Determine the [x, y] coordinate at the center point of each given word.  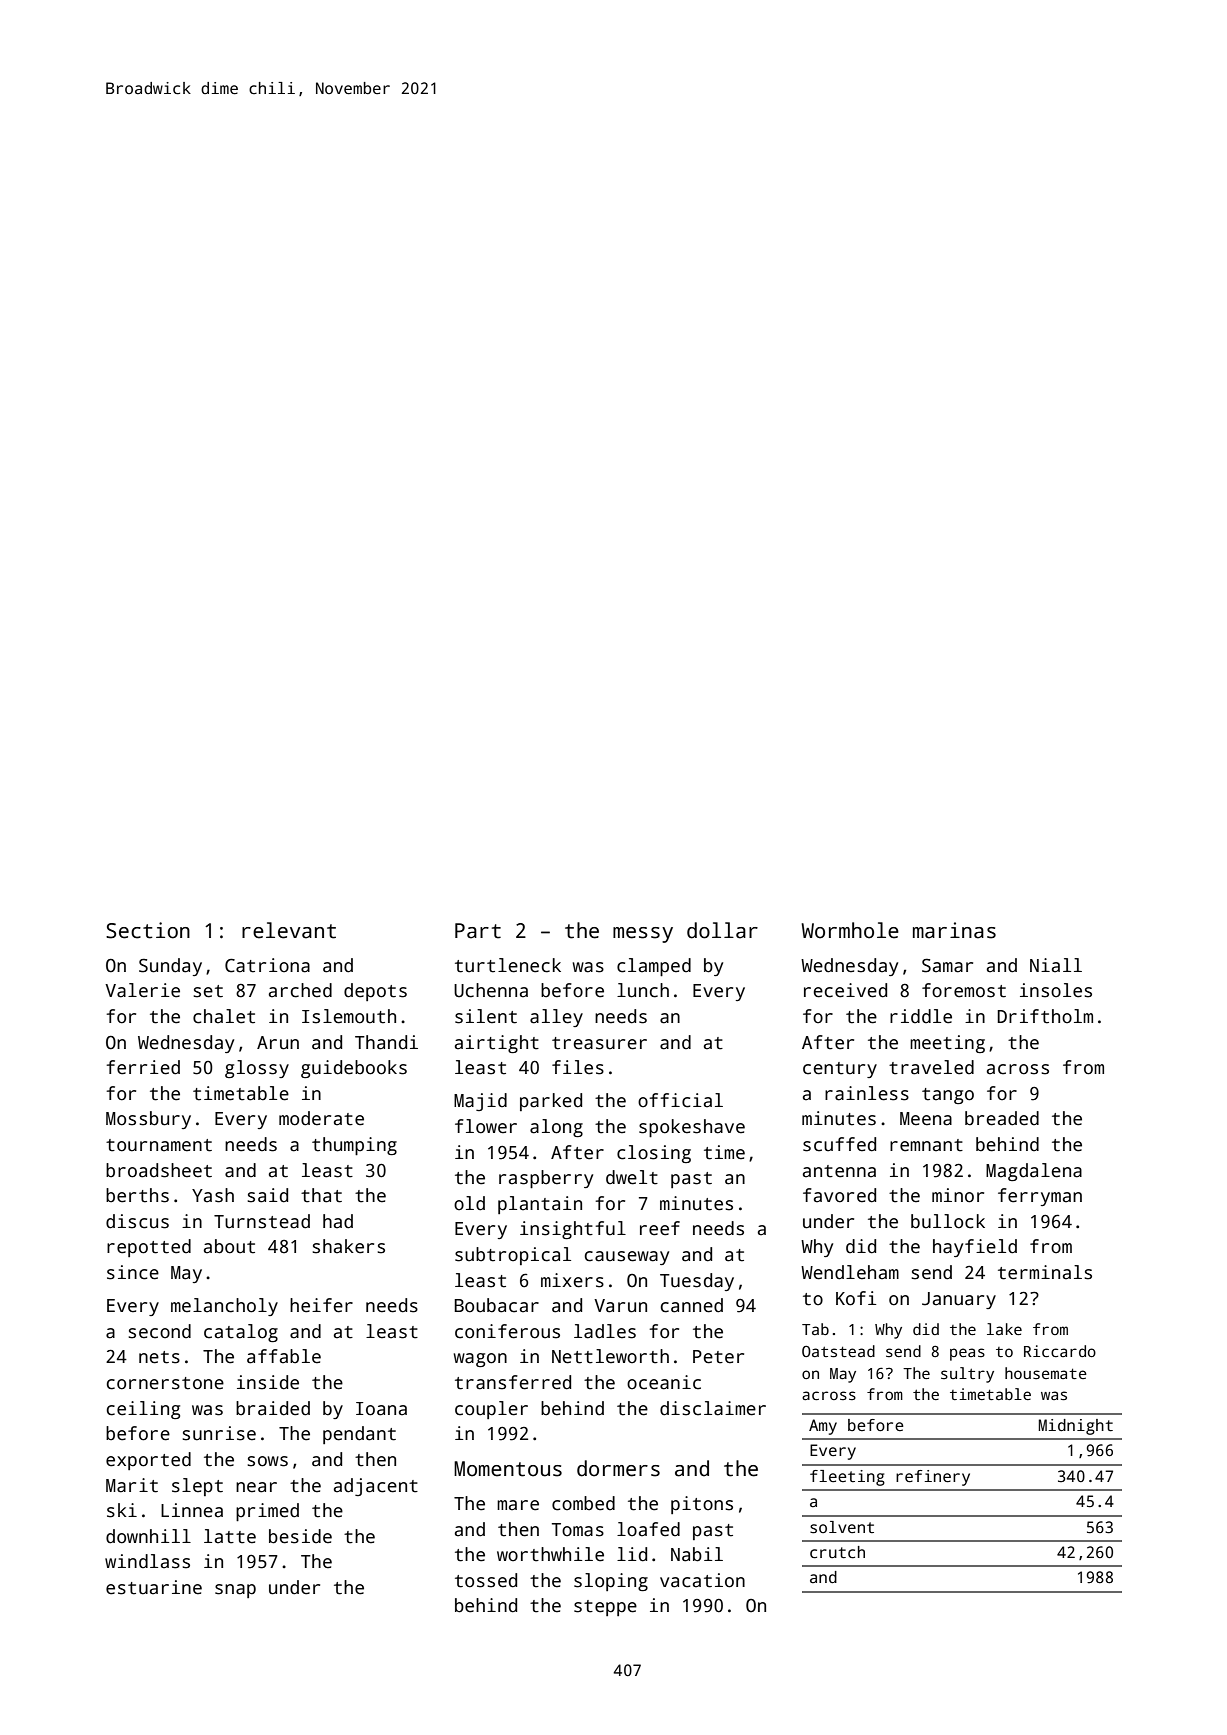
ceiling [143, 1410]
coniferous [507, 1331]
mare [518, 1505]
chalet [224, 1016]
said [268, 1195]
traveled [931, 1067]
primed [267, 1512]
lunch [643, 990]
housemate [1046, 1373]
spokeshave [692, 1128]
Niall [1056, 965]
